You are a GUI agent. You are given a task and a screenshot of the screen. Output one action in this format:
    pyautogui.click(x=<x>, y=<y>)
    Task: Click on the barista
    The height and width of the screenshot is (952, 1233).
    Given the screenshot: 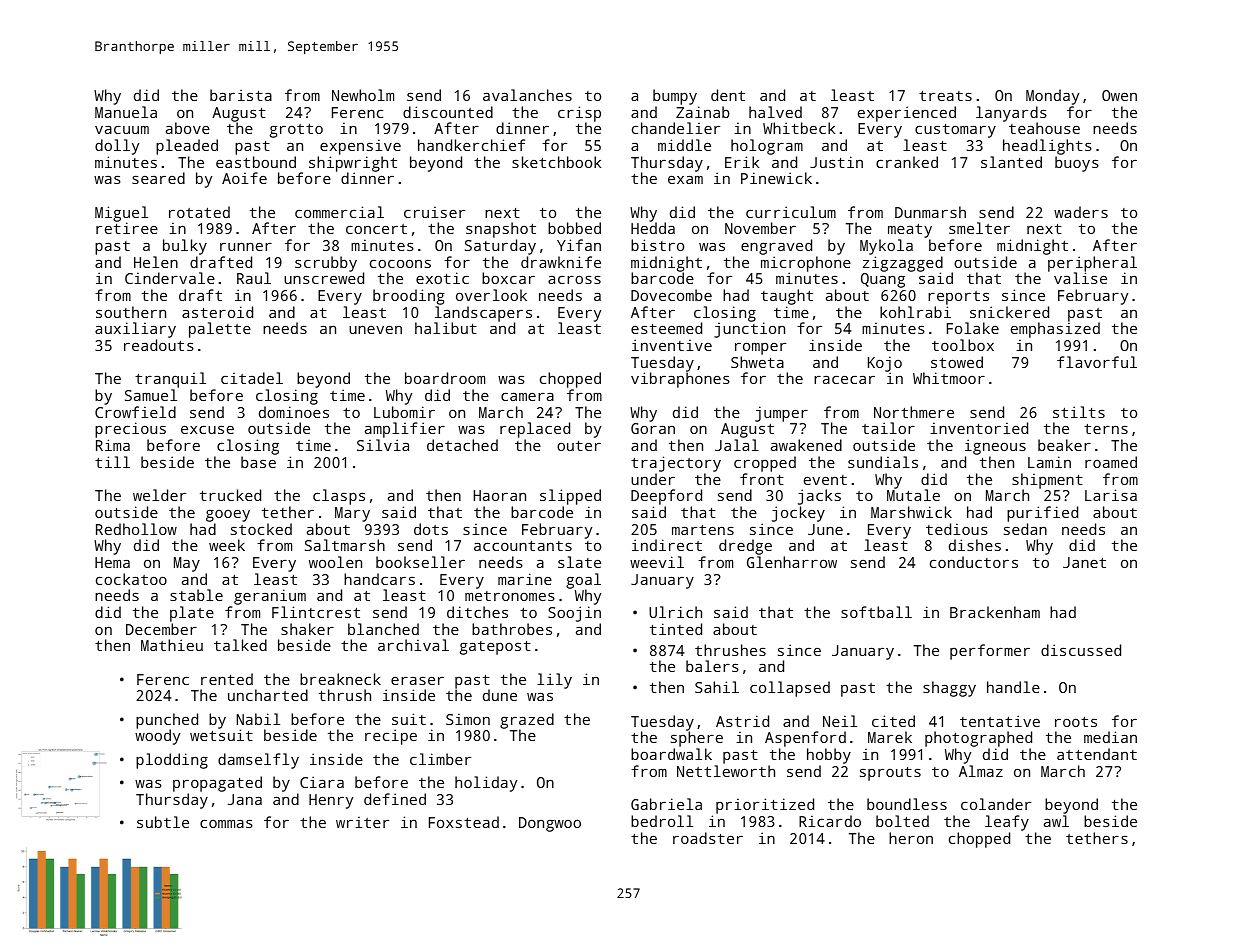 What is the action you would take?
    pyautogui.click(x=241, y=95)
